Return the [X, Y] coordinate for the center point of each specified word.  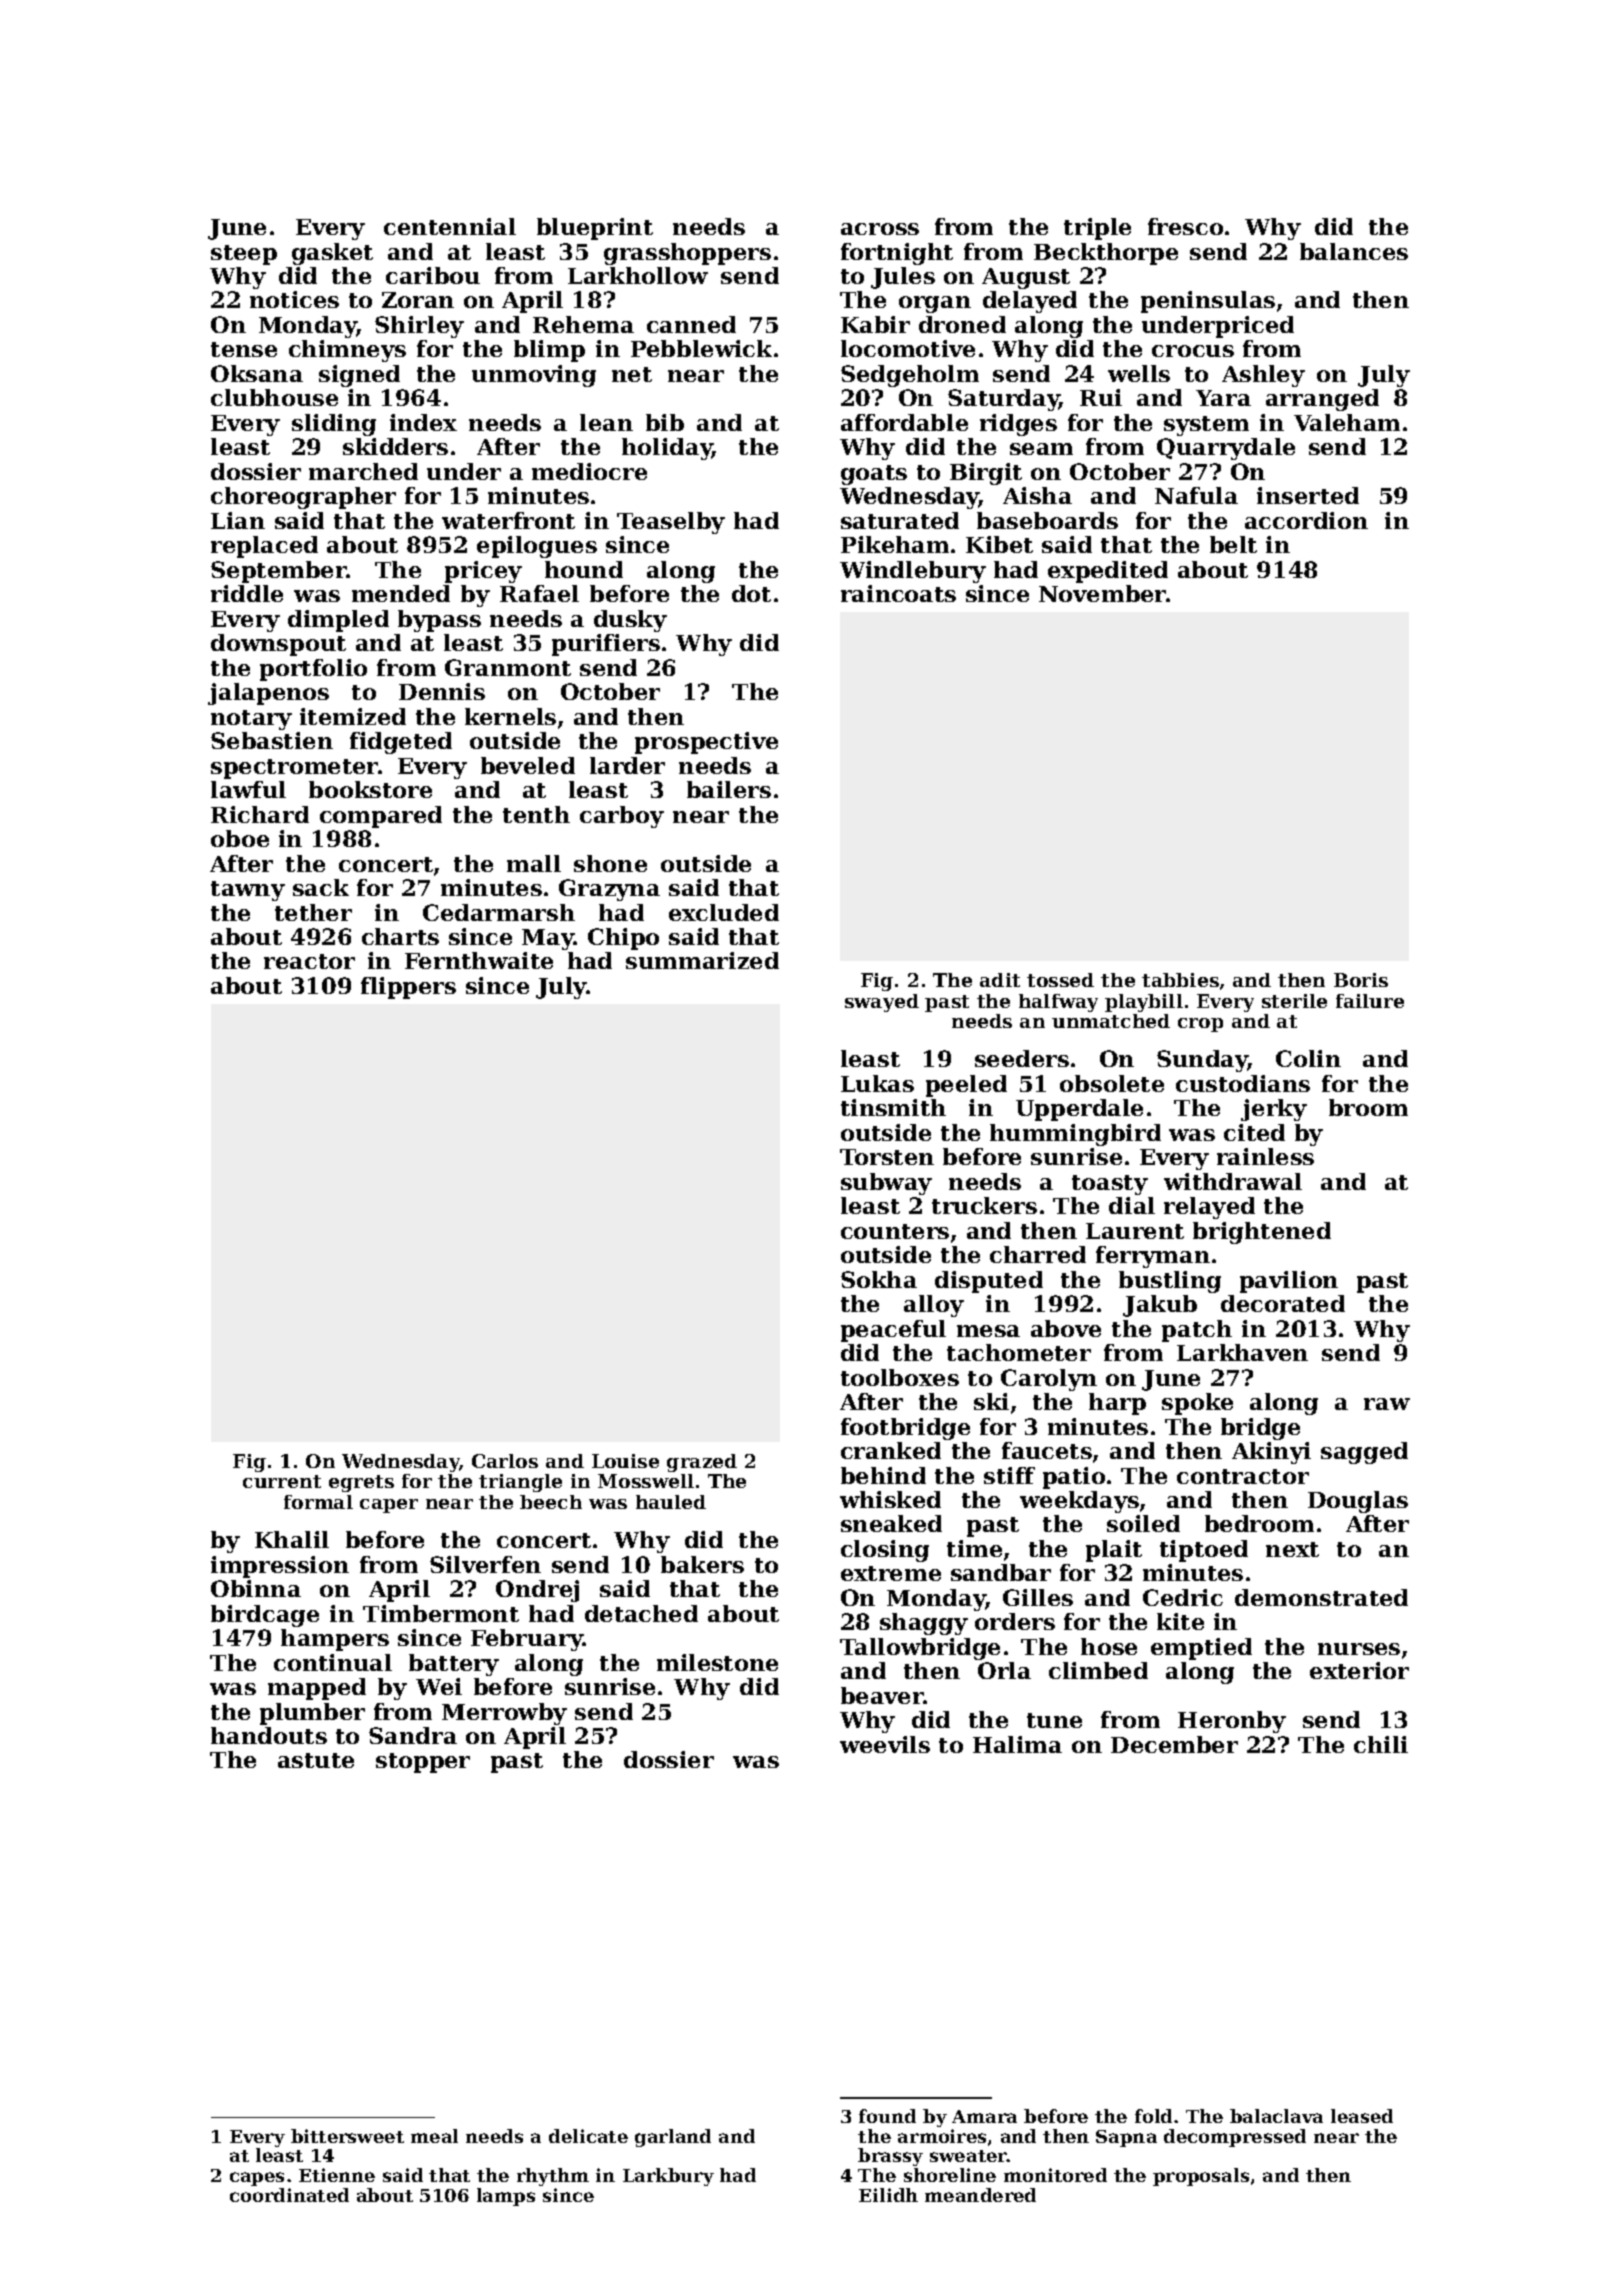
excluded [724, 912]
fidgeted [401, 743]
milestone [717, 1662]
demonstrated [1321, 1597]
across [880, 229]
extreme [891, 1573]
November [1103, 593]
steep [244, 255]
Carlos [505, 1461]
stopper [423, 1763]
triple [1097, 229]
